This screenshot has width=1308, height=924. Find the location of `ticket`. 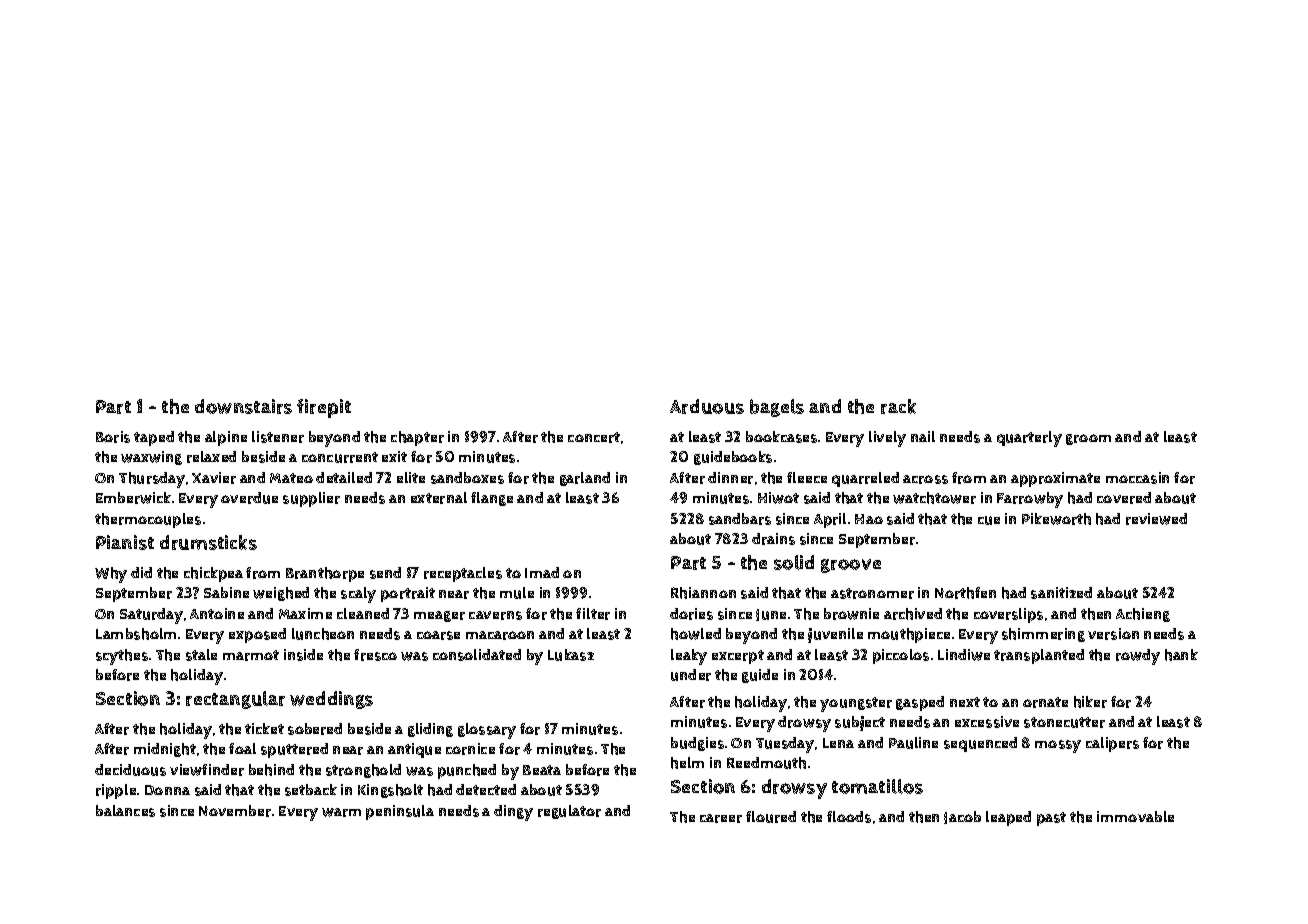

ticket is located at coordinates (264, 728).
